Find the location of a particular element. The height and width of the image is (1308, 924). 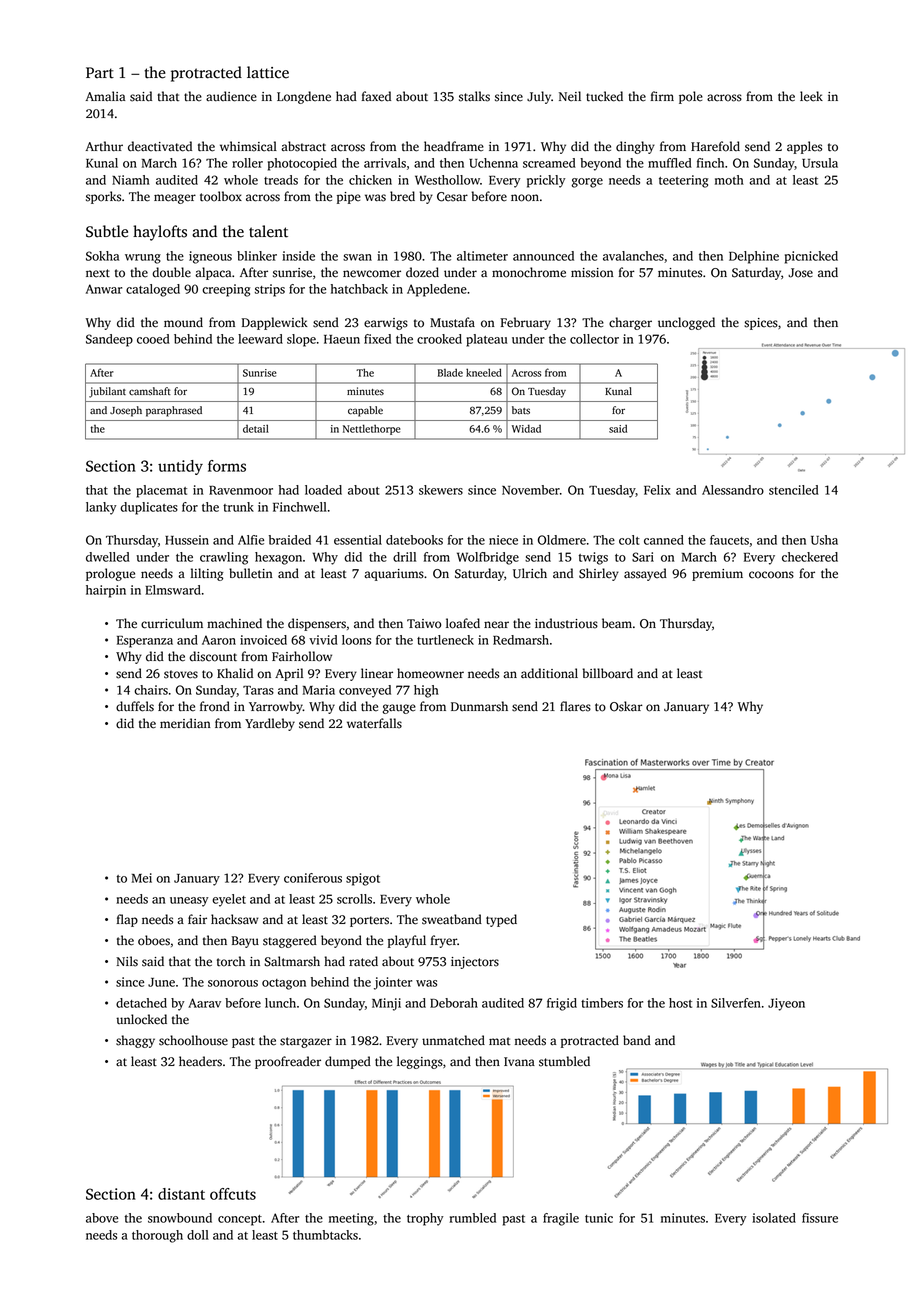

noon is located at coordinates (525, 198).
